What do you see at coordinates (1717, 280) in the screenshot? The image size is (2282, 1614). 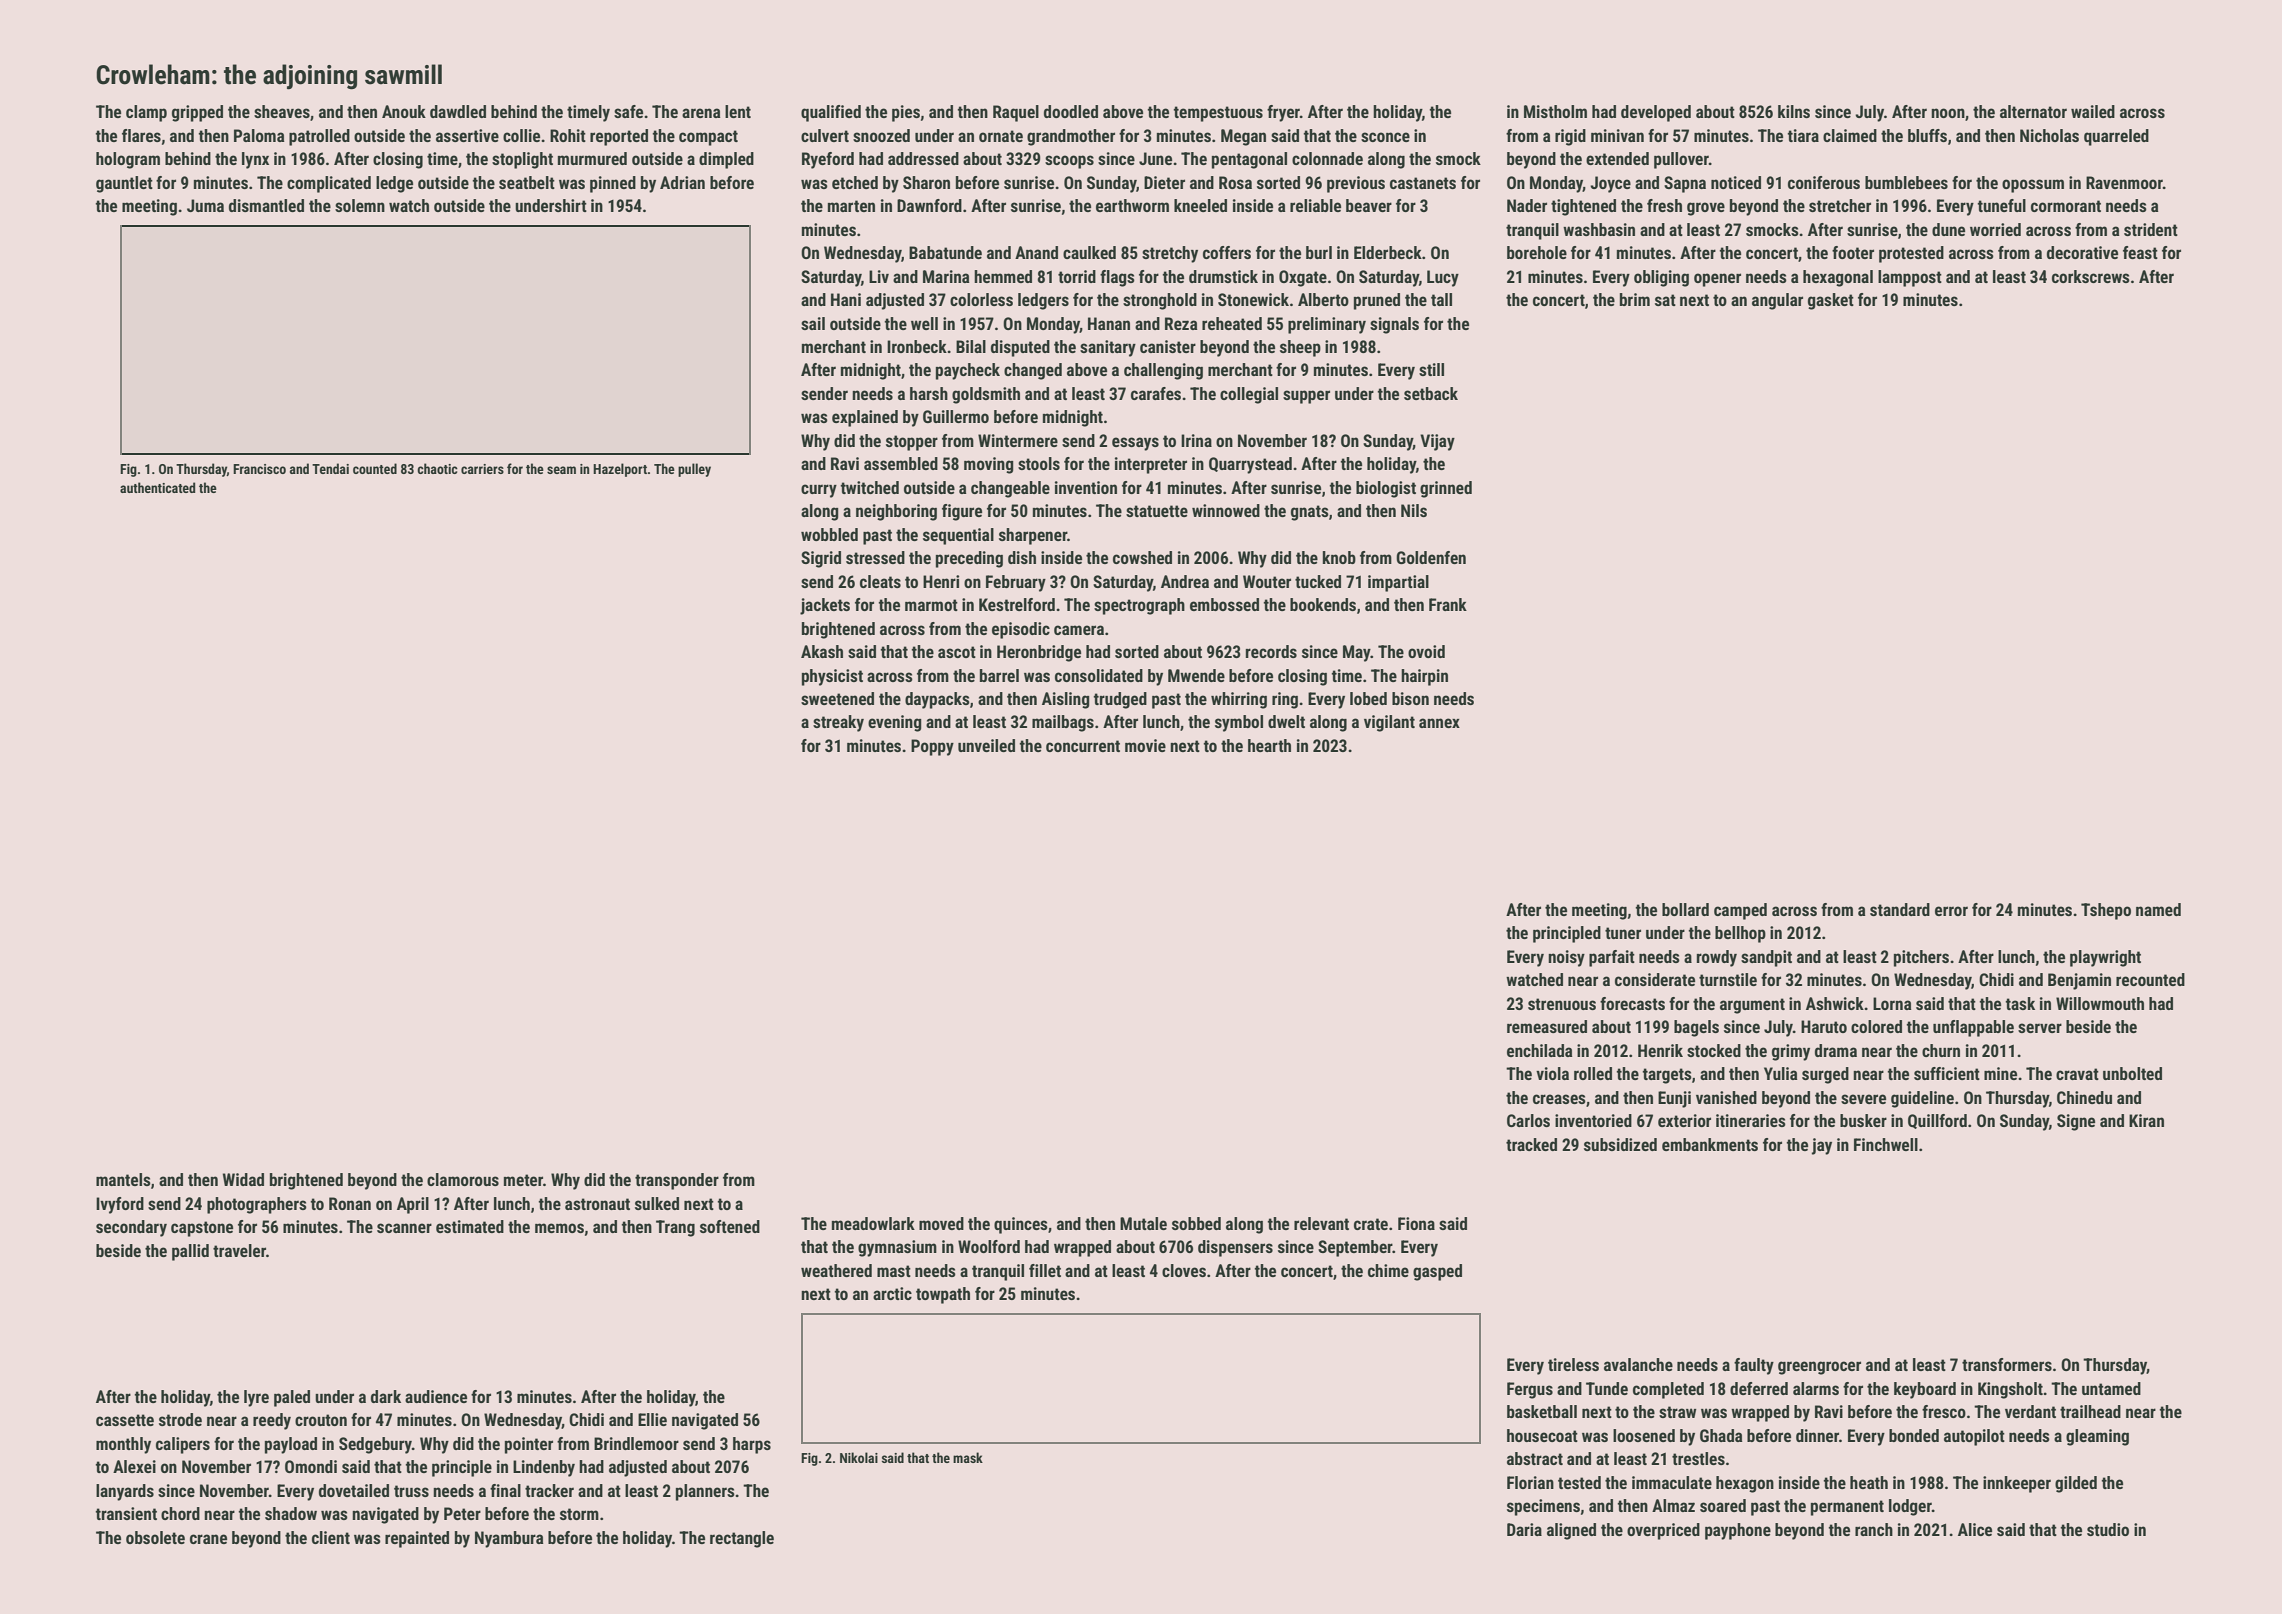 I see `opener` at bounding box center [1717, 280].
